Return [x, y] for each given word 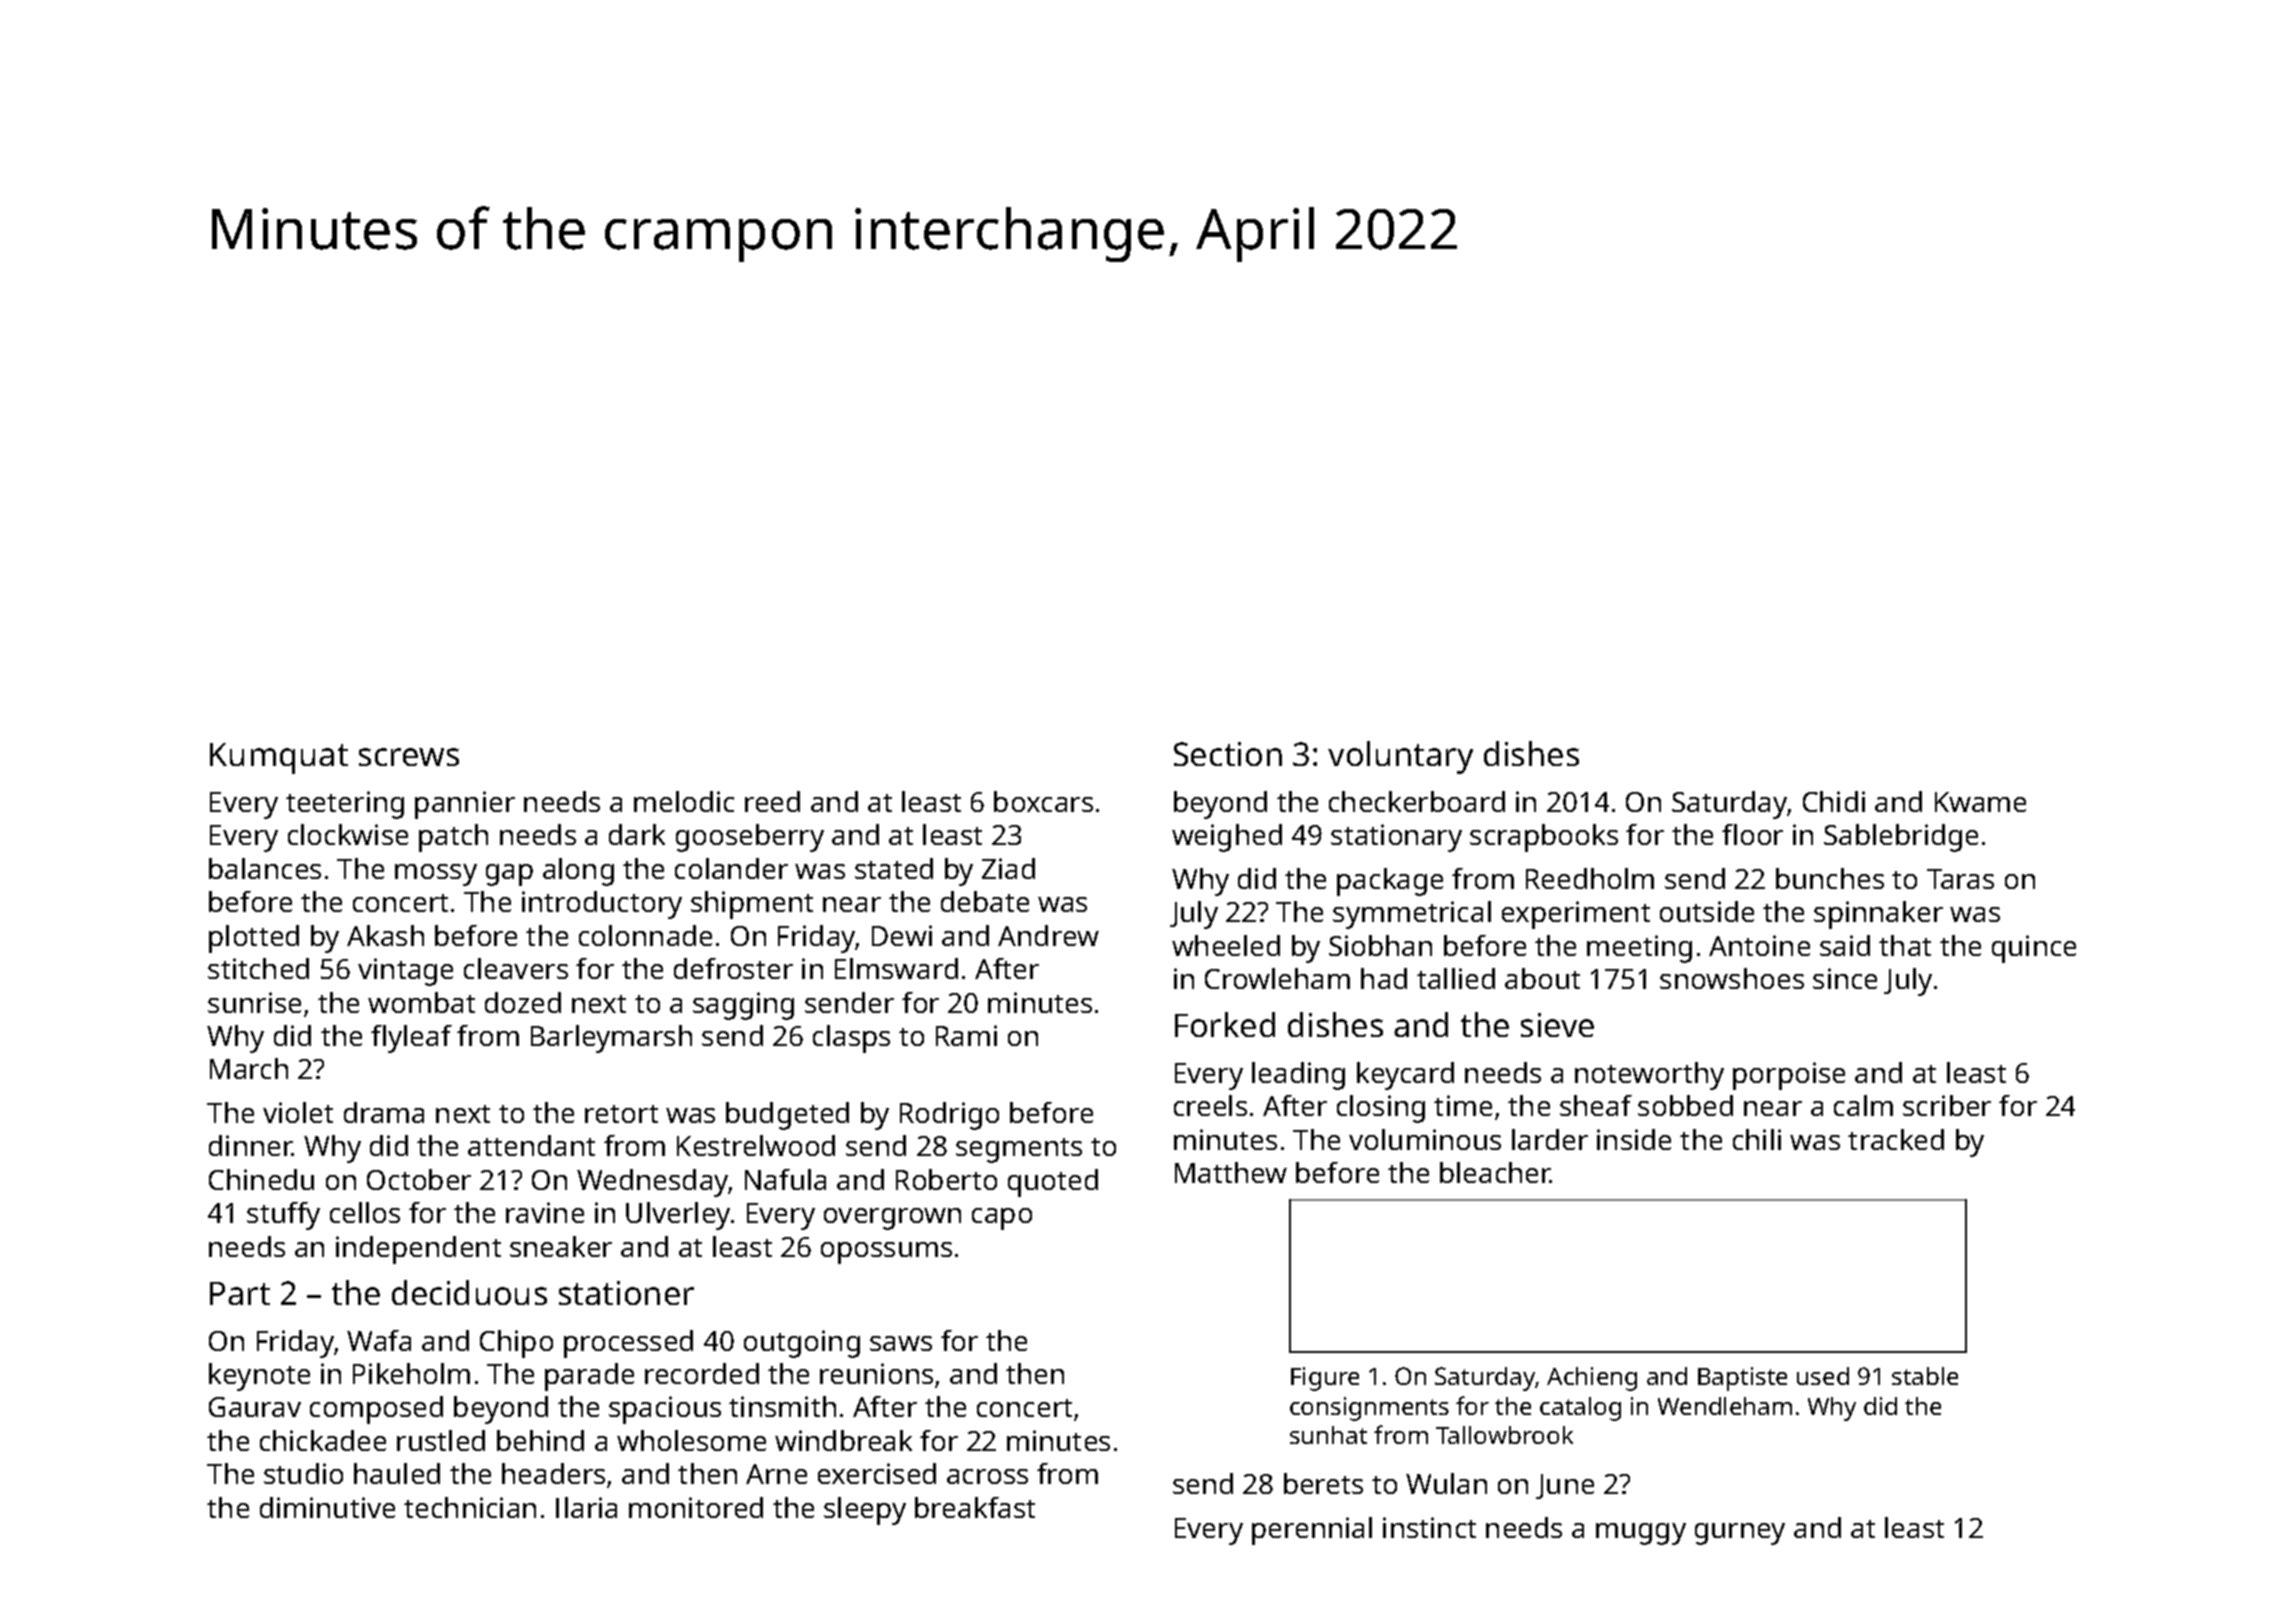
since [1845, 978]
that [1905, 945]
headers [553, 1473]
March [249, 1068]
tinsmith [782, 1406]
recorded [702, 1373]
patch [453, 838]
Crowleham [1277, 978]
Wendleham [1725, 1406]
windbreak [843, 1440]
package [1390, 882]
